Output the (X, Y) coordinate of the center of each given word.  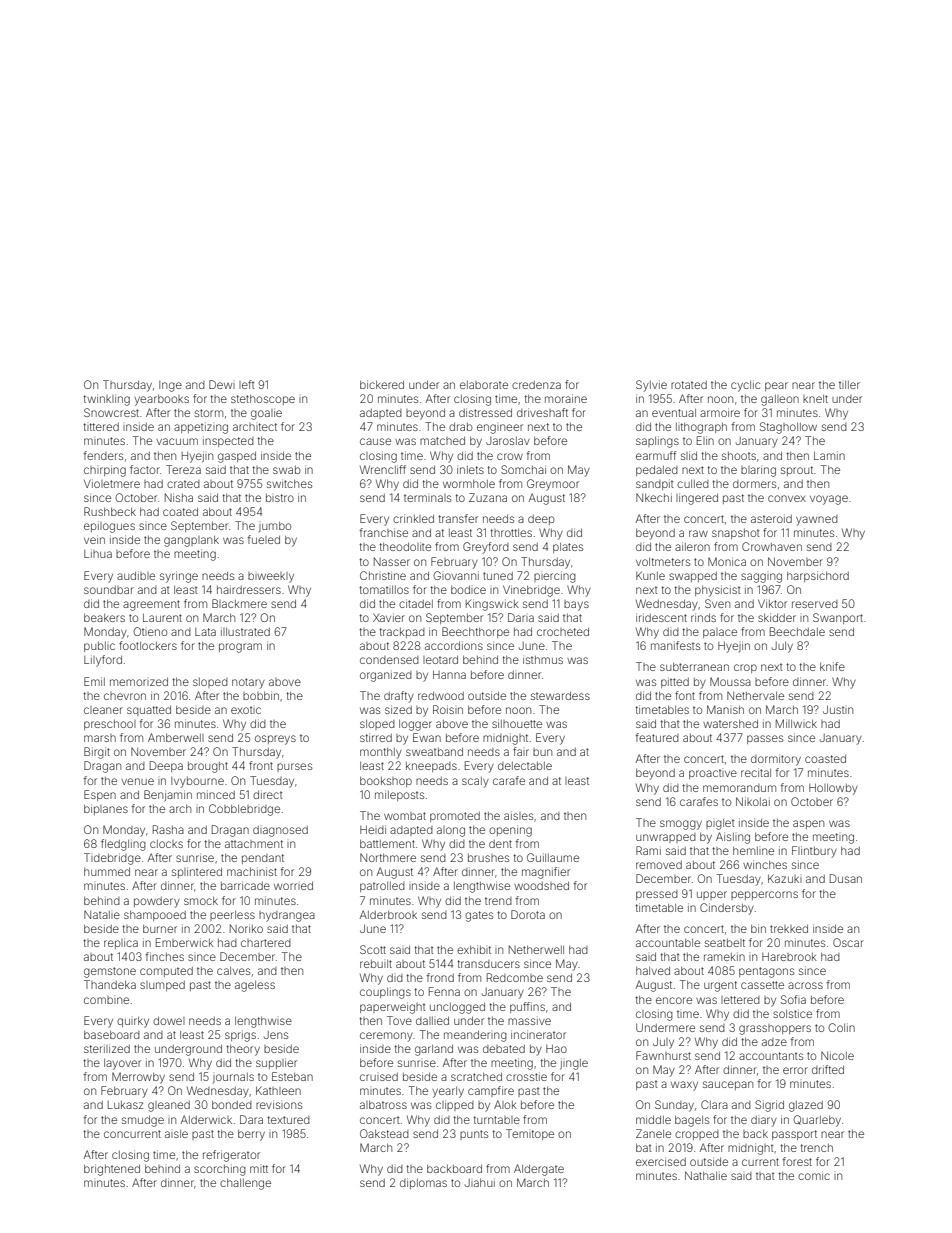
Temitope (530, 1134)
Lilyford (103, 661)
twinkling (106, 400)
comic (814, 1175)
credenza (536, 385)
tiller (849, 385)
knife (832, 666)
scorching (220, 1170)
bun (542, 752)
